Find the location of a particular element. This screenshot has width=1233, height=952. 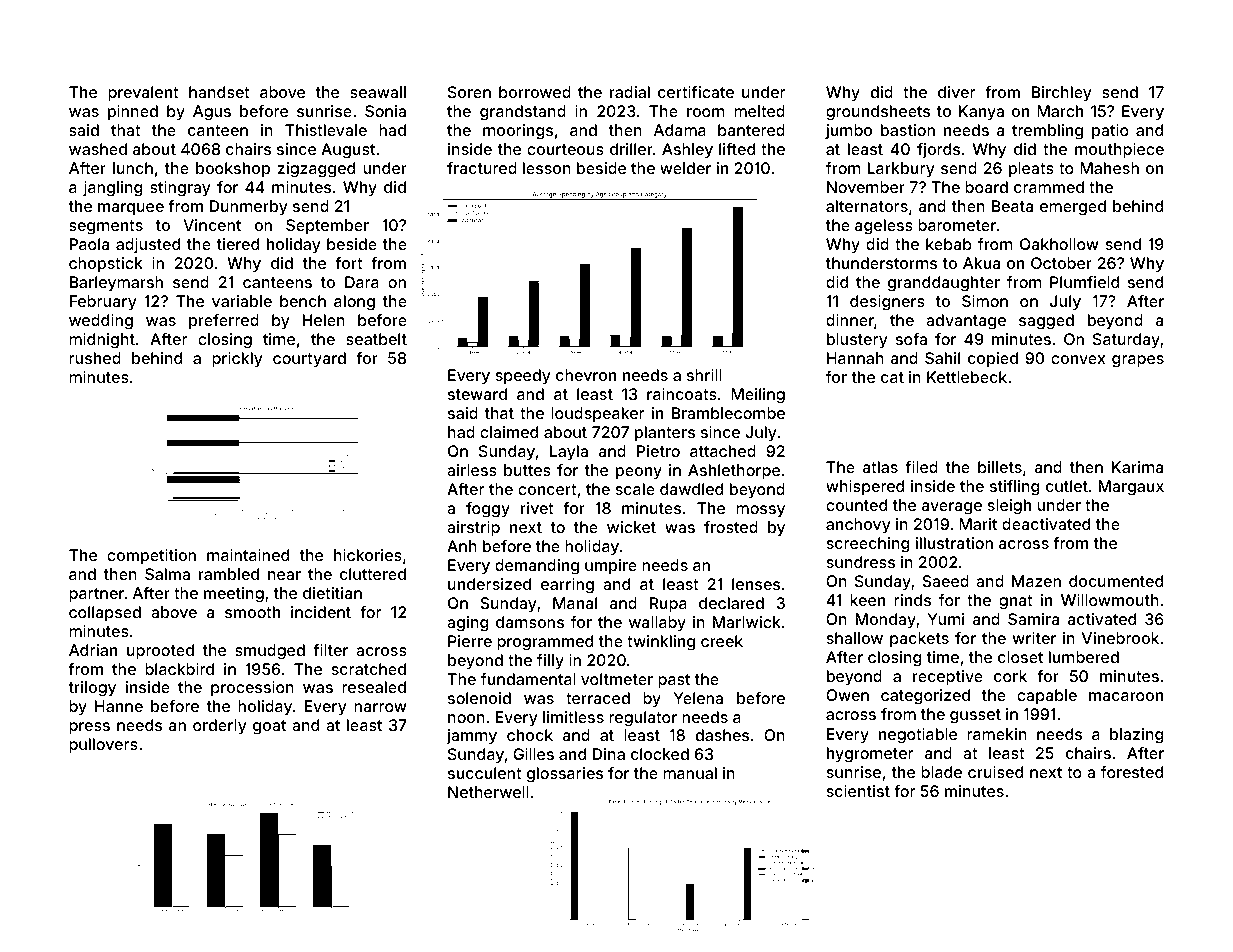

alternators is located at coordinates (867, 206).
